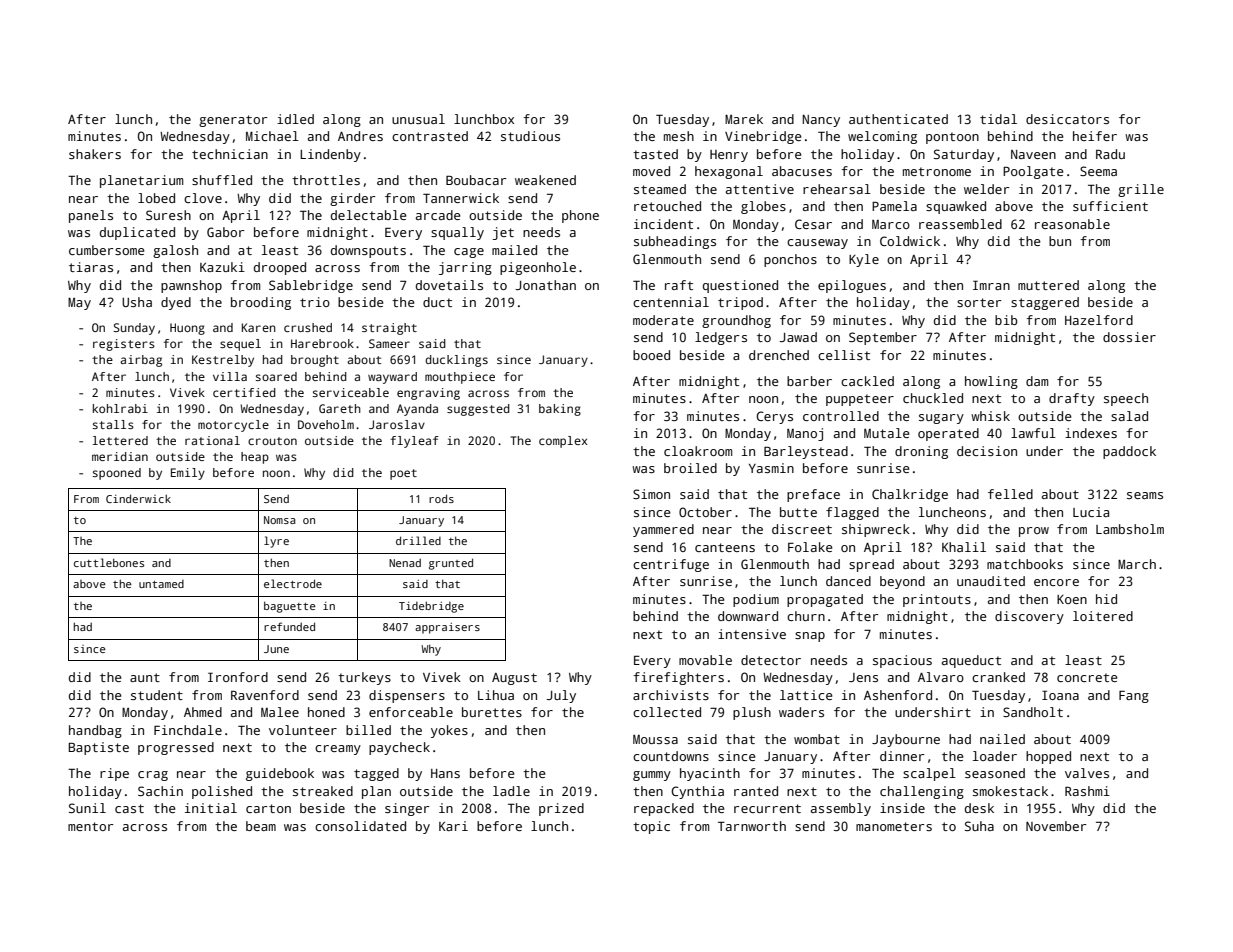 The image size is (1233, 952). What do you see at coordinates (360, 826) in the screenshot?
I see `consolidated` at bounding box center [360, 826].
